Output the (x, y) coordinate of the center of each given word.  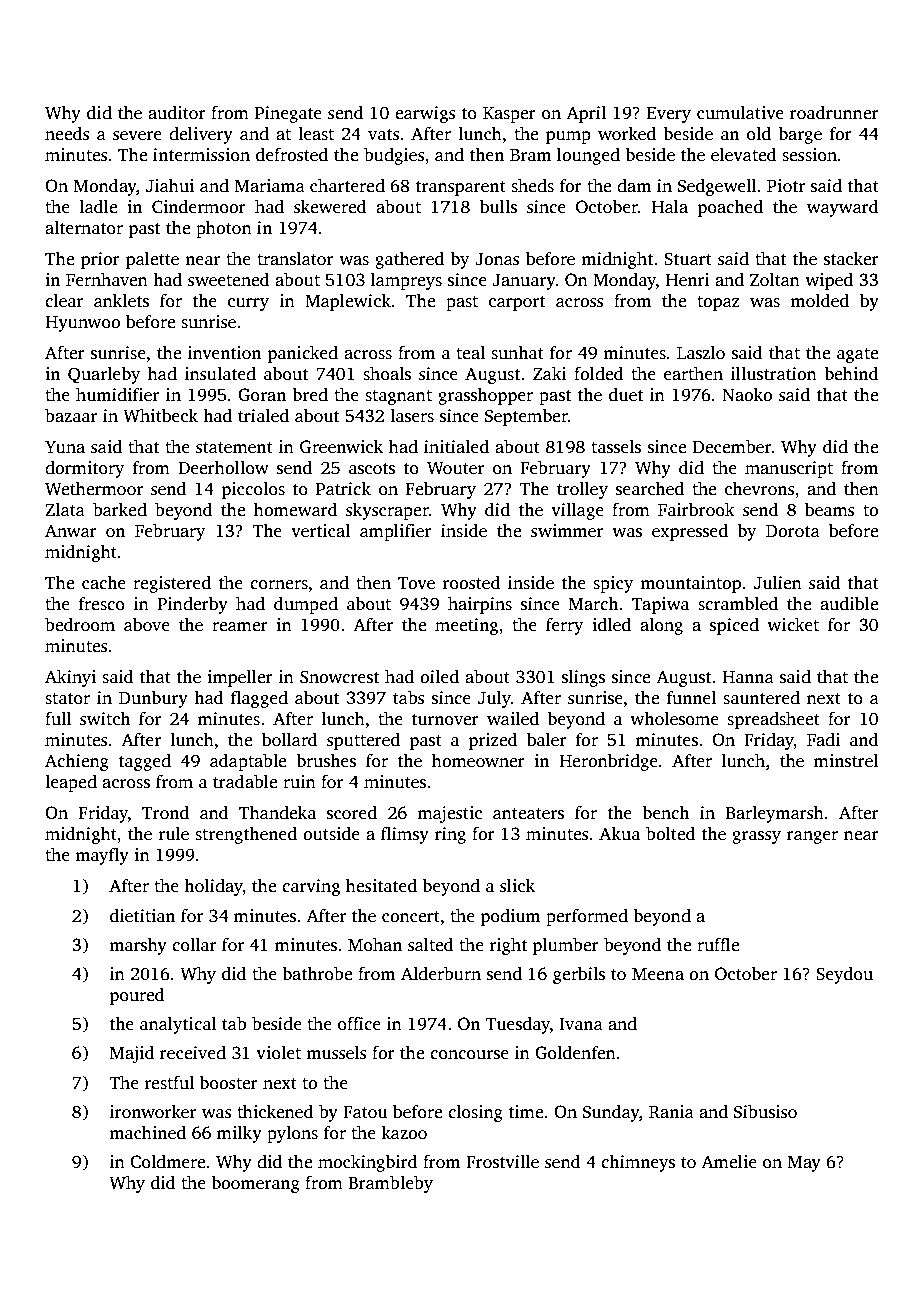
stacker (851, 259)
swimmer (567, 531)
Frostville (502, 1162)
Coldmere (167, 1162)
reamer (240, 627)
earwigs (425, 114)
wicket (793, 625)
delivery (201, 135)
